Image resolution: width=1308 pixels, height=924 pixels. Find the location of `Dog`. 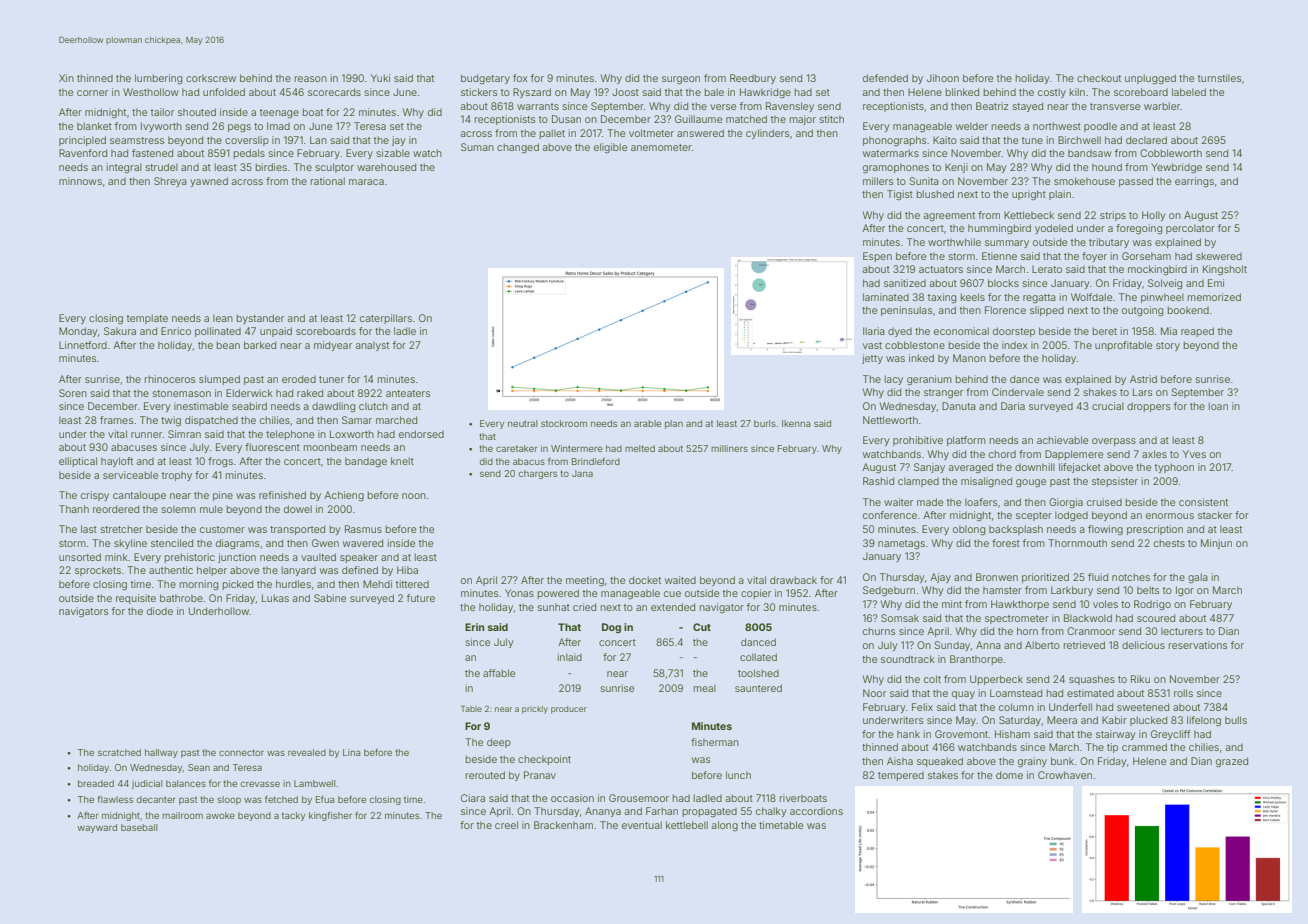

Dog is located at coordinates (611, 628).
